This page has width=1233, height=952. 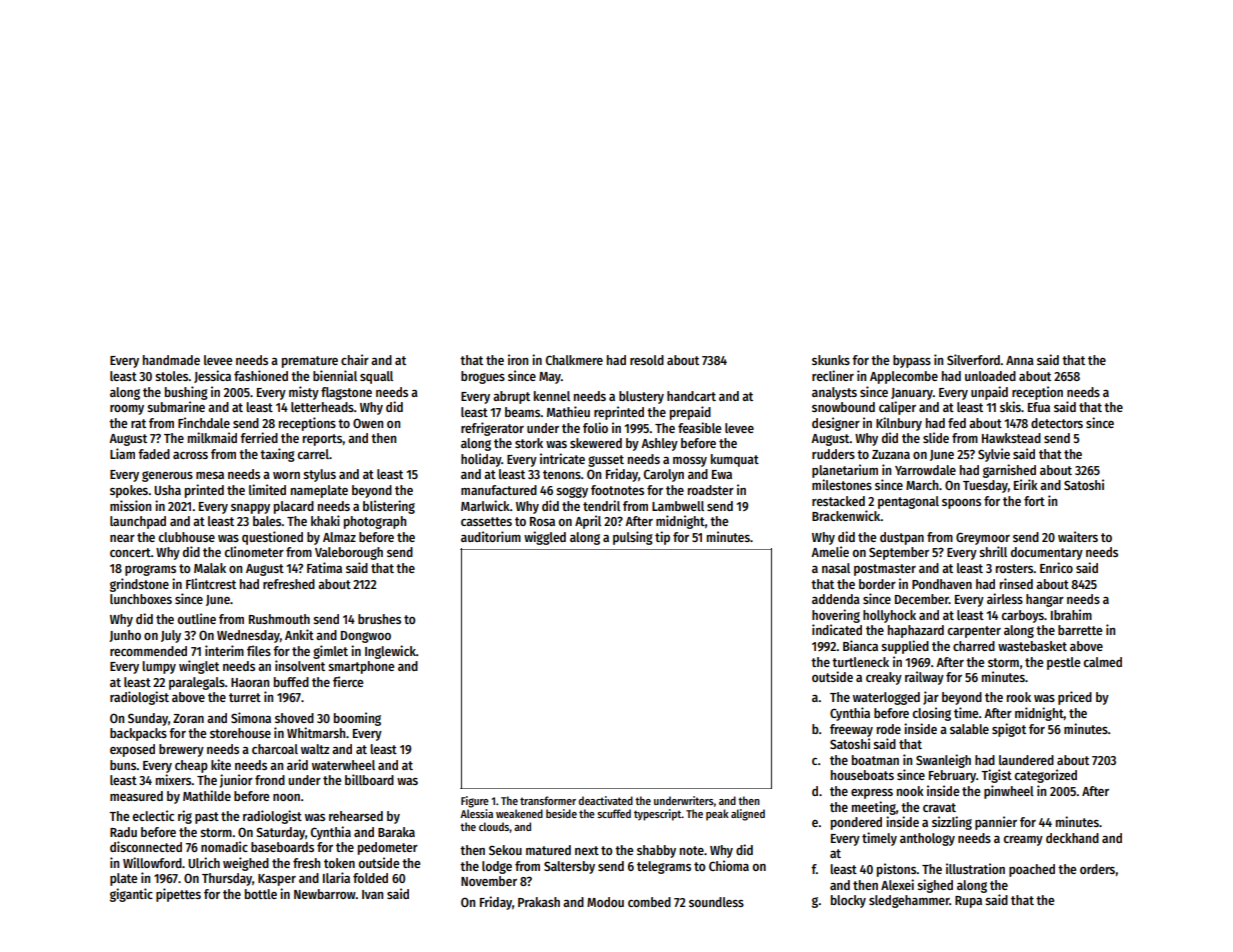 I want to click on bales, so click(x=267, y=521).
